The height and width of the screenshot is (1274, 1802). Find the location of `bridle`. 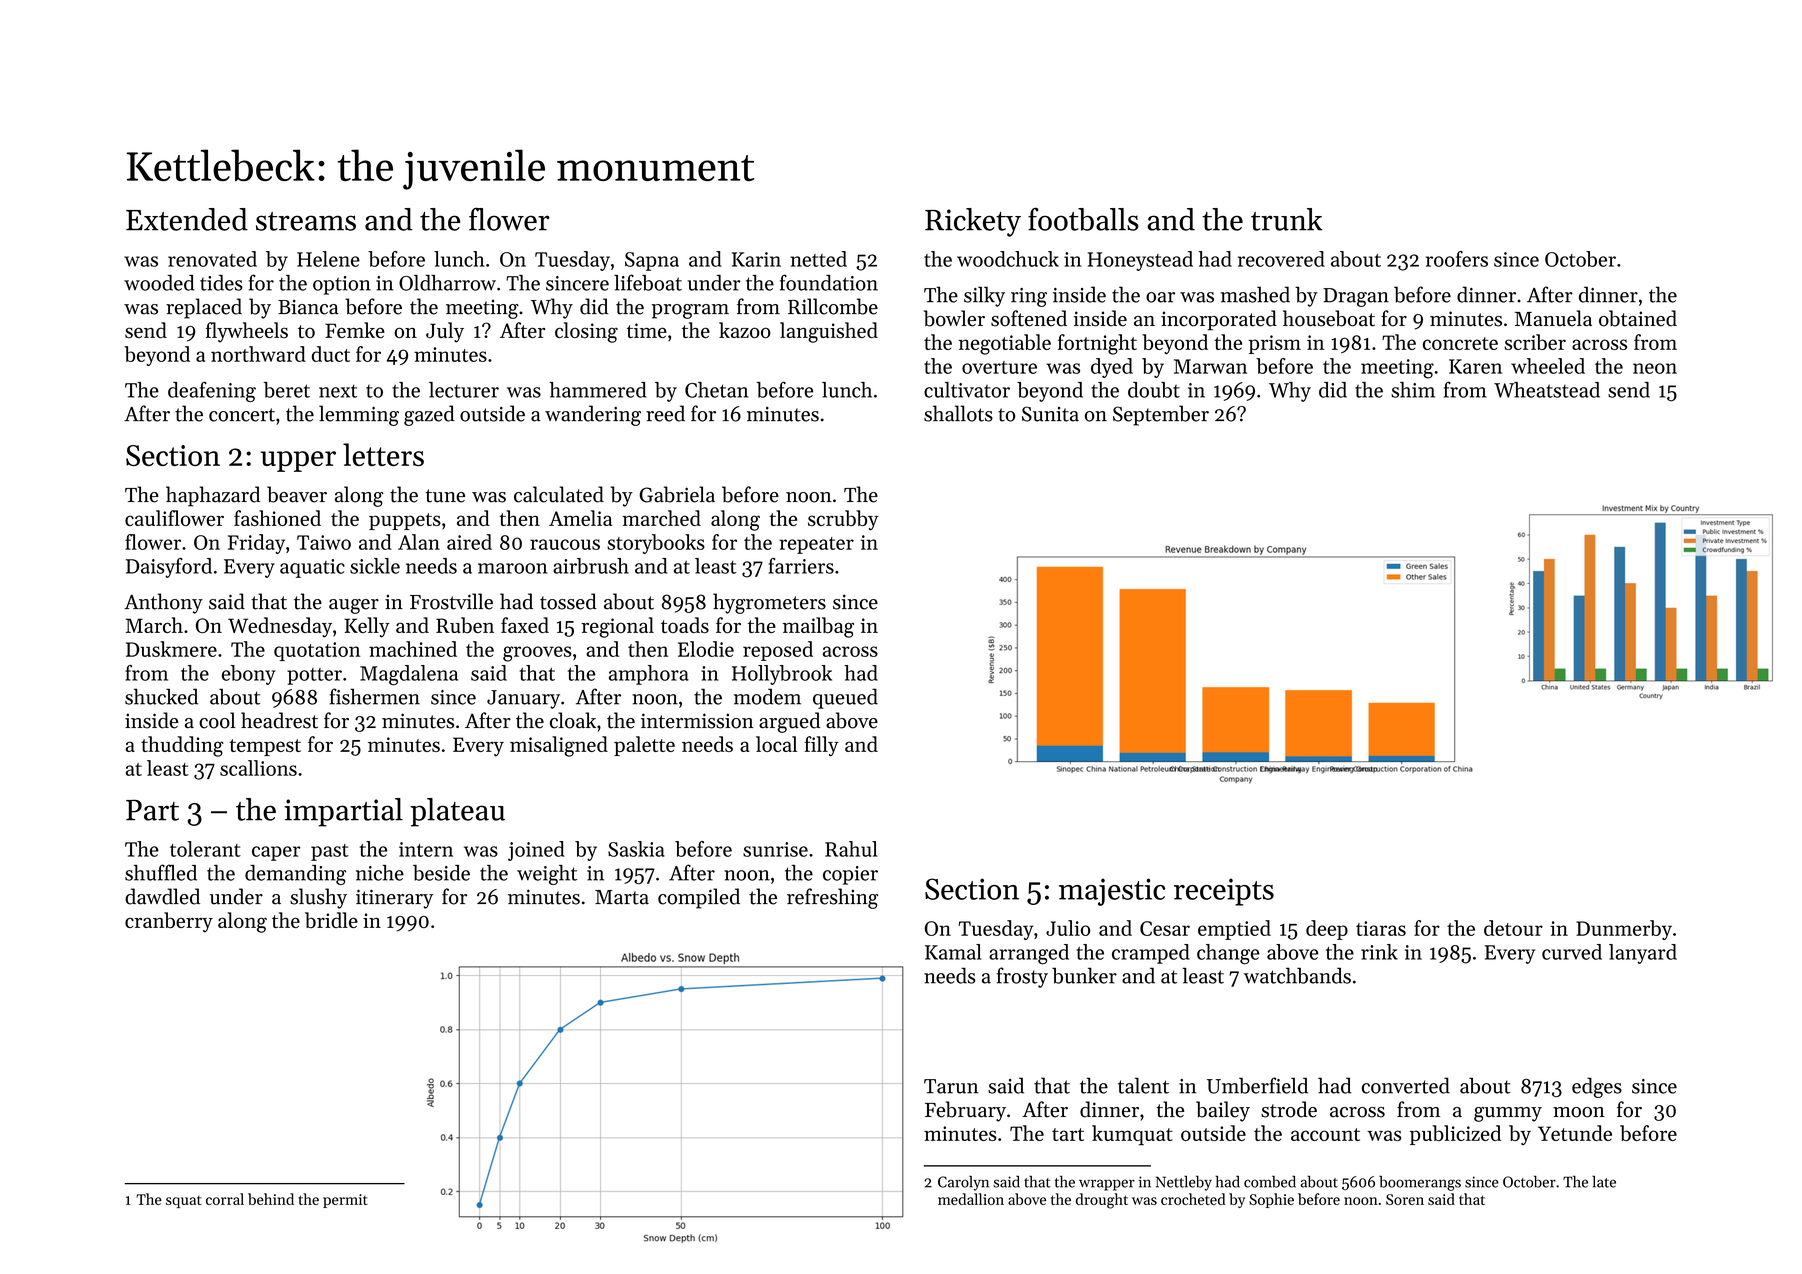

bridle is located at coordinates (331, 920).
